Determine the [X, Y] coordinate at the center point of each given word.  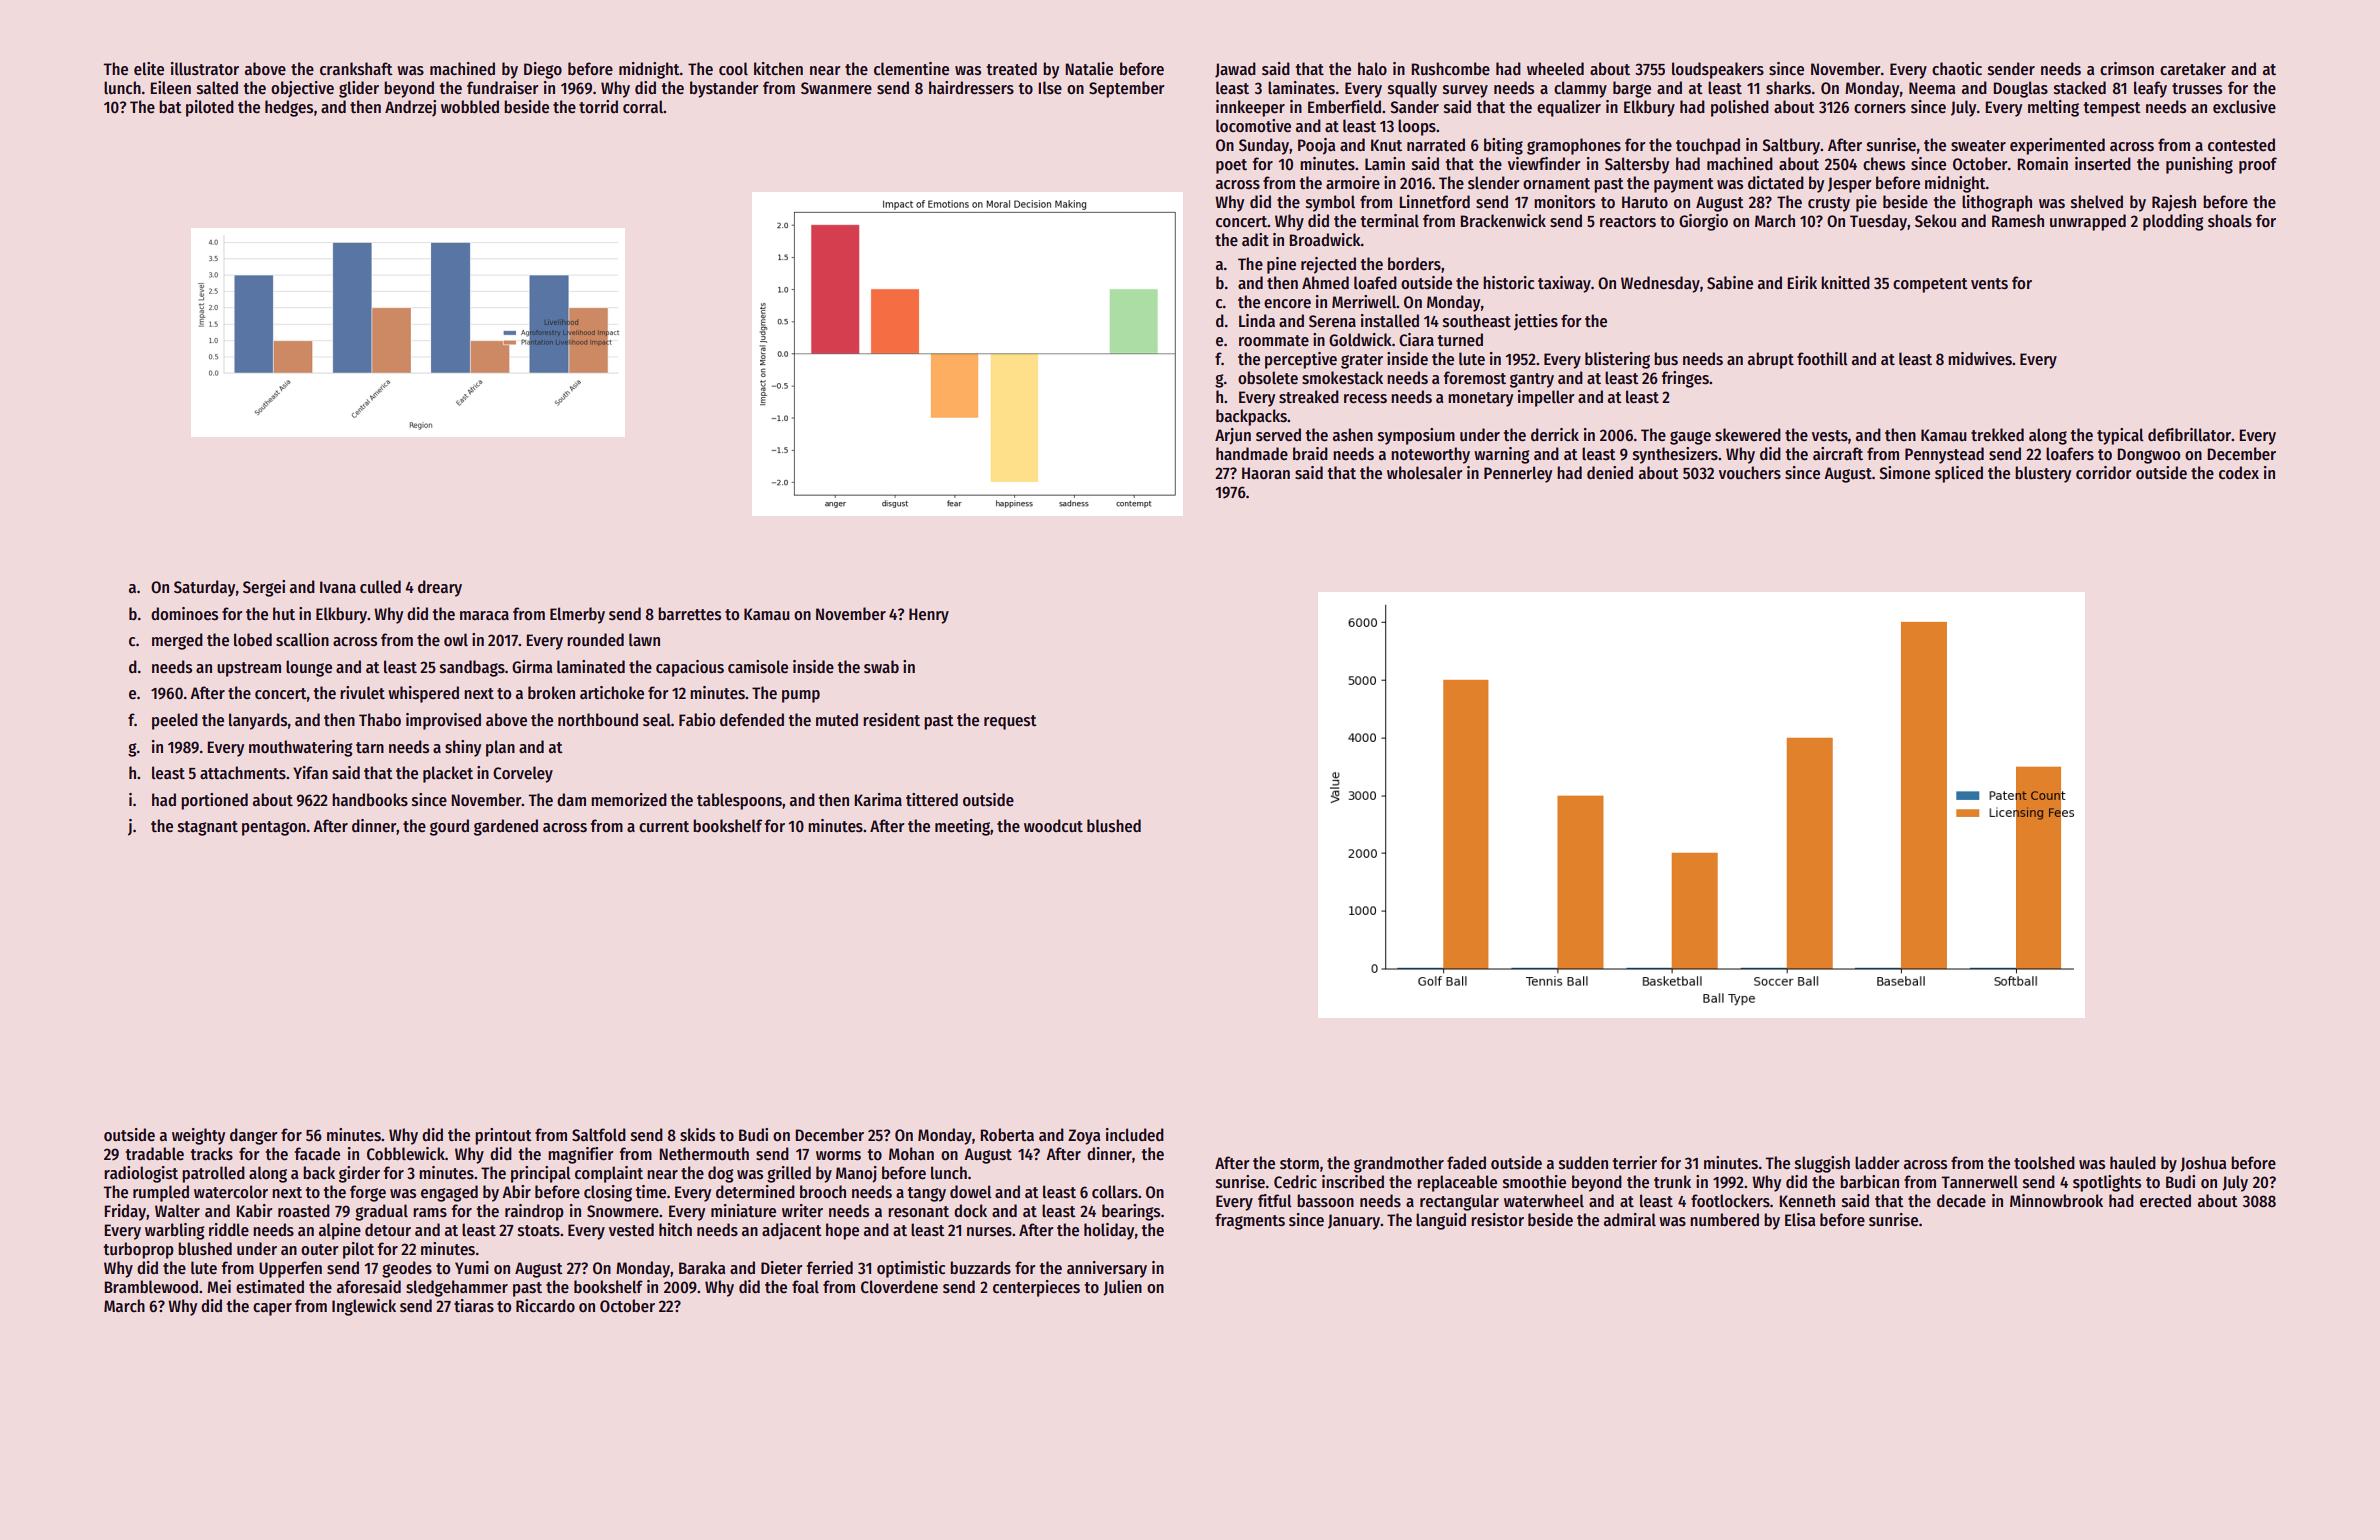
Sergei [264, 588]
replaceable [1457, 1183]
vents [1989, 284]
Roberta [1007, 1135]
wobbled [470, 107]
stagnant [208, 828]
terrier [1635, 1163]
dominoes [184, 614]
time [651, 1192]
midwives [1980, 359]
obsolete [1268, 378]
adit [1255, 240]
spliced [1959, 474]
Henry [929, 616]
